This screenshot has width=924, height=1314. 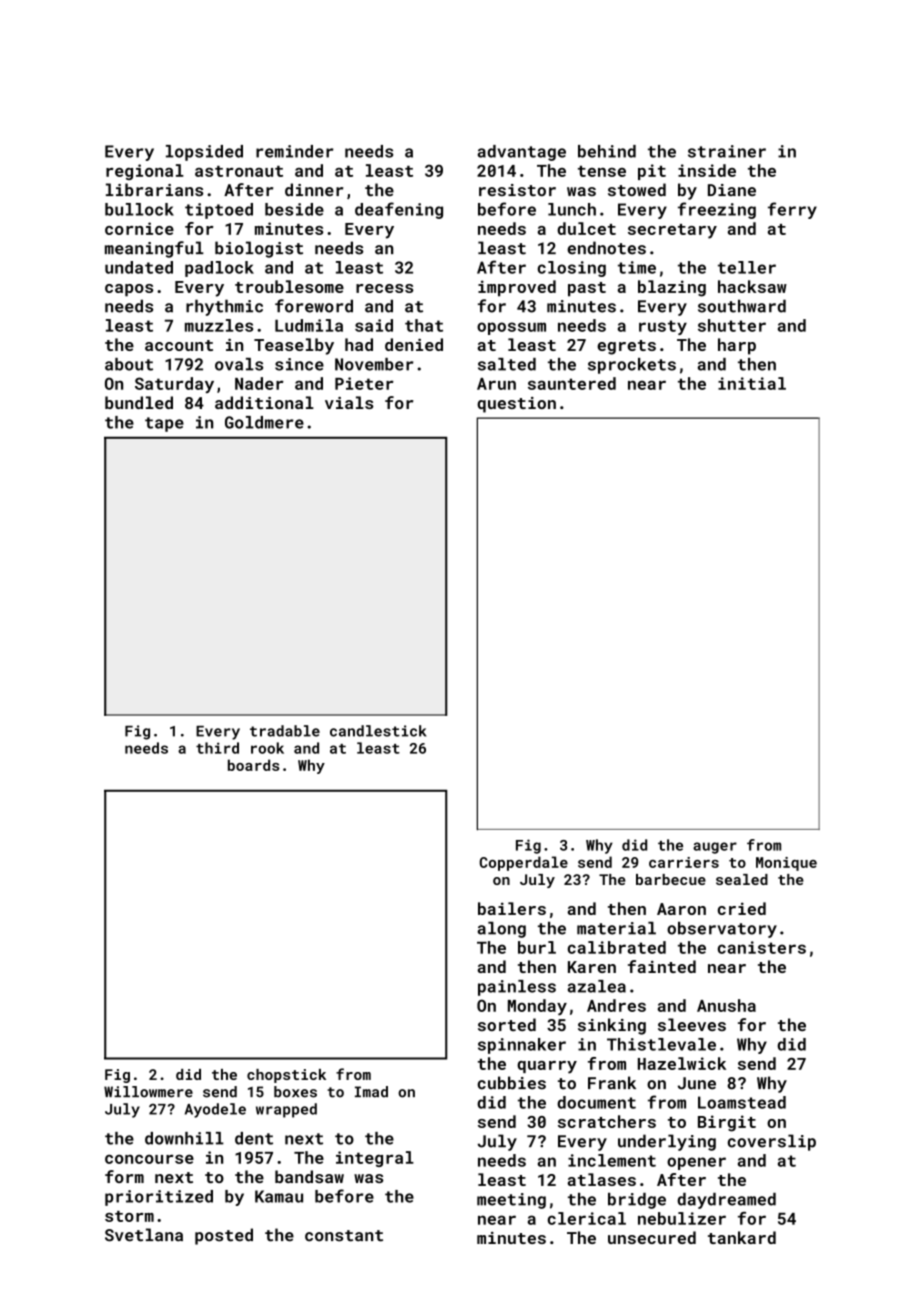 I want to click on boards, so click(x=254, y=765).
